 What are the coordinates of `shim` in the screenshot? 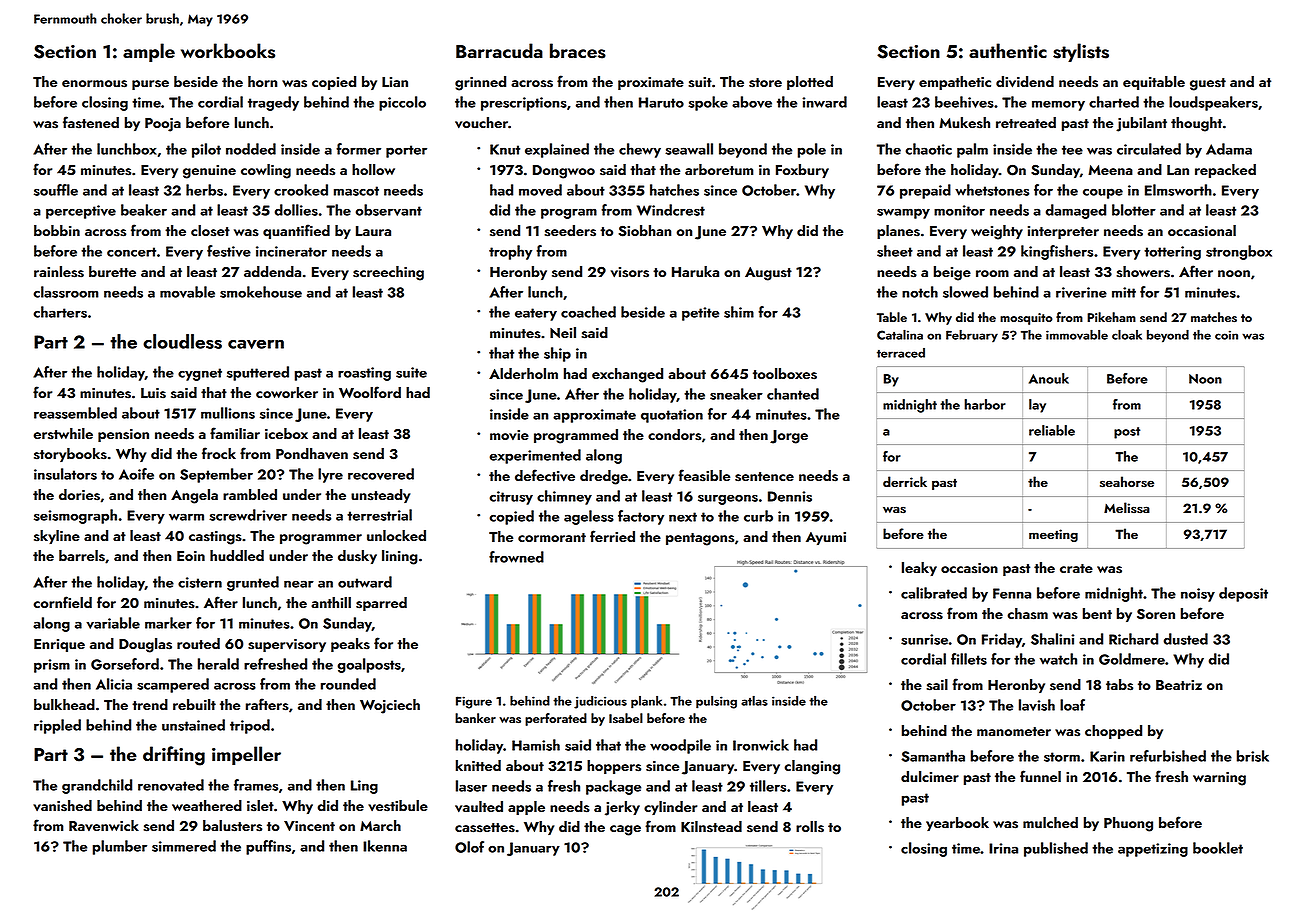 It's located at (739, 312).
